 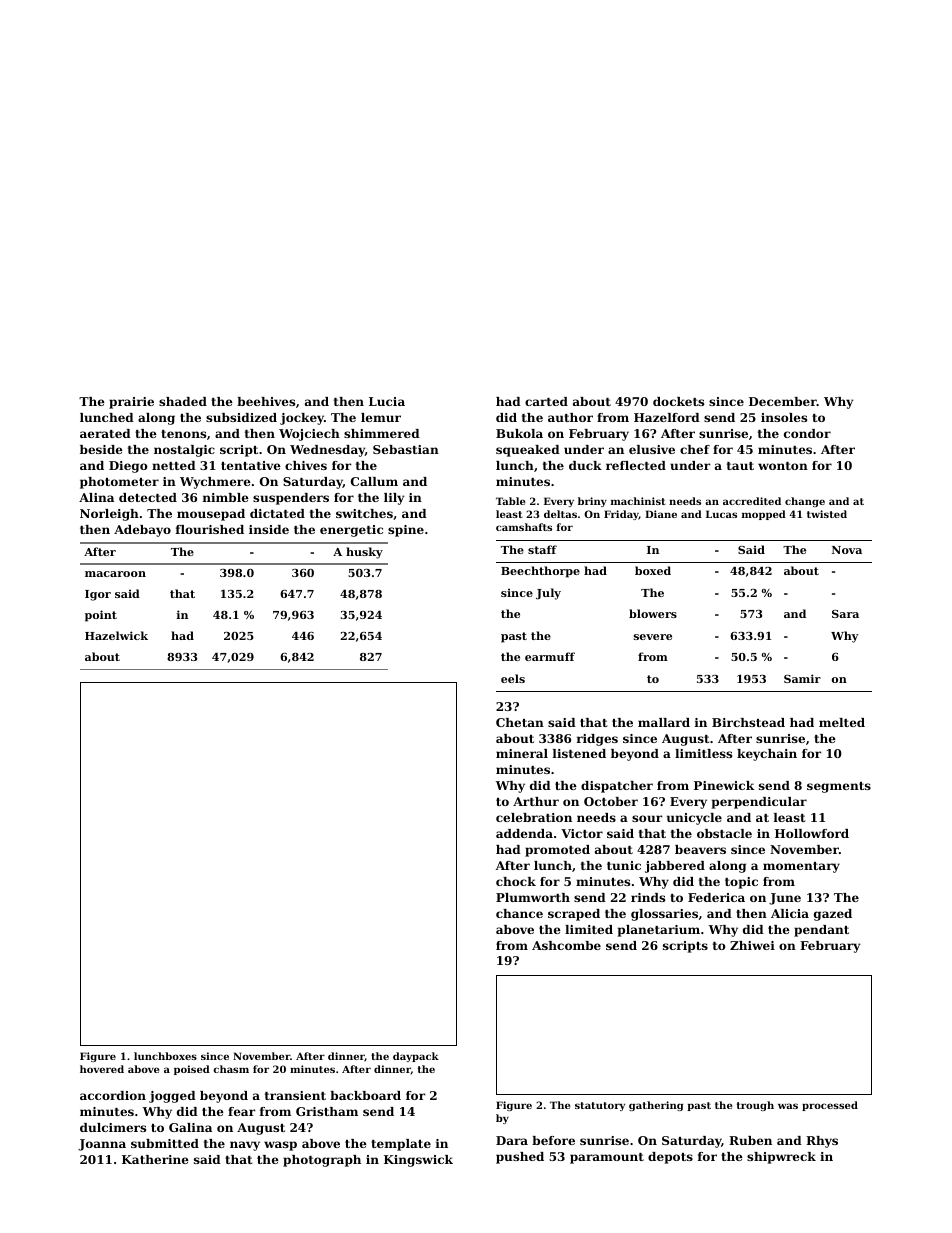 I want to click on Zhiwei, so click(x=752, y=945).
